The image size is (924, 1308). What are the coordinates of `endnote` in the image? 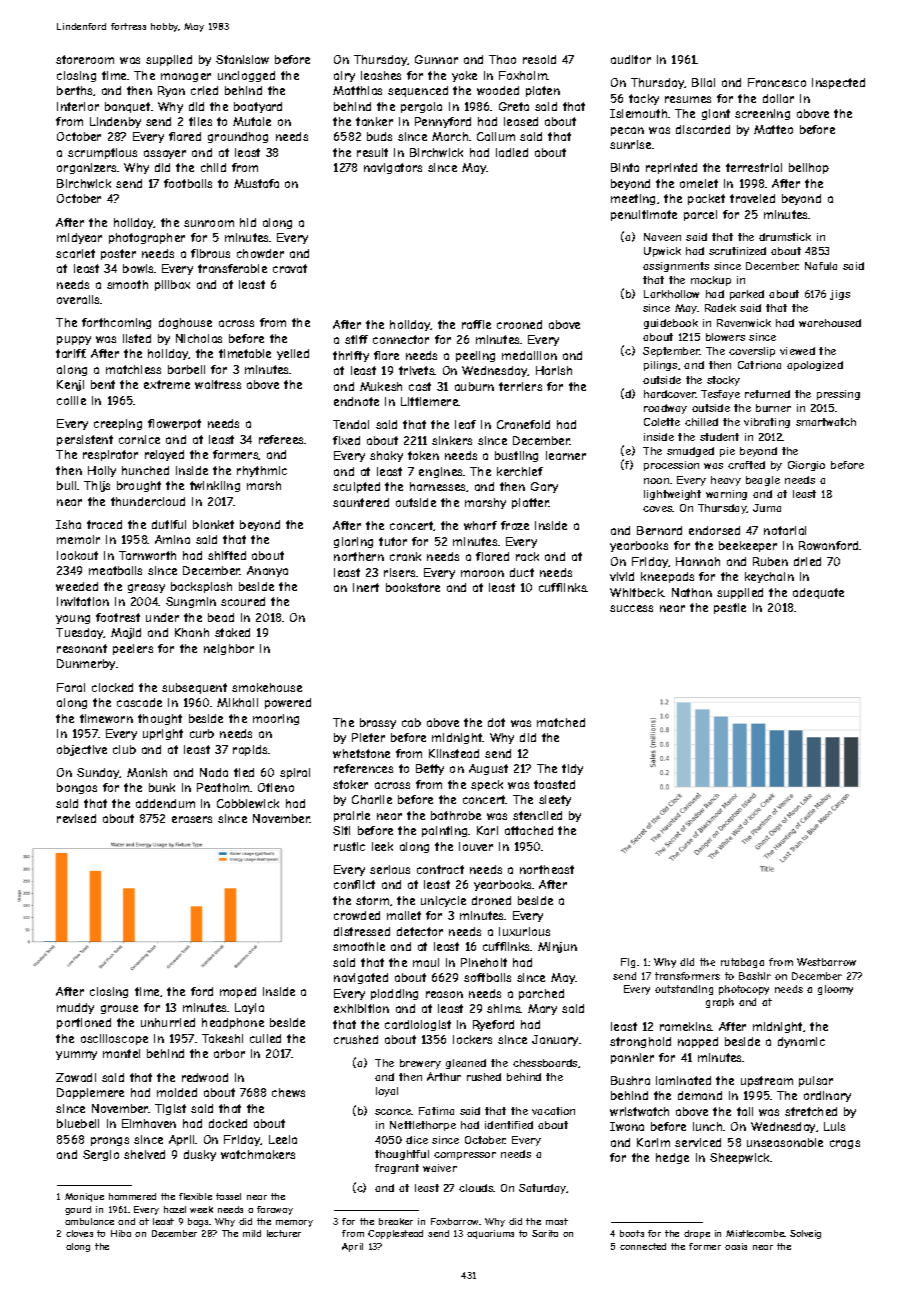 It's located at (356, 401).
